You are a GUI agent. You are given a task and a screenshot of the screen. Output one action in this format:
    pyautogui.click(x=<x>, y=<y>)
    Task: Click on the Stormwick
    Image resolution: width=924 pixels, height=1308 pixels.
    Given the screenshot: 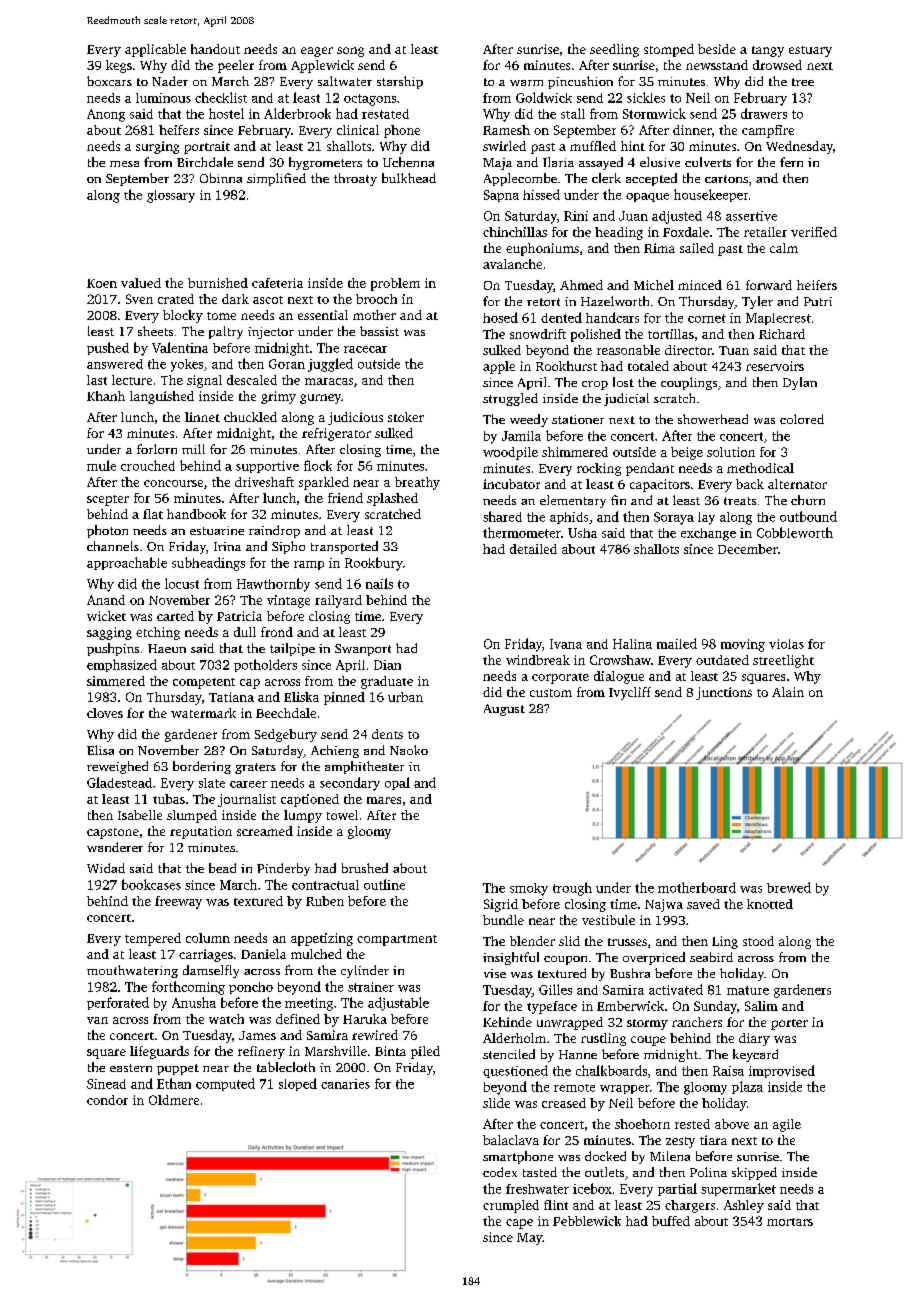 What is the action you would take?
    pyautogui.click(x=654, y=113)
